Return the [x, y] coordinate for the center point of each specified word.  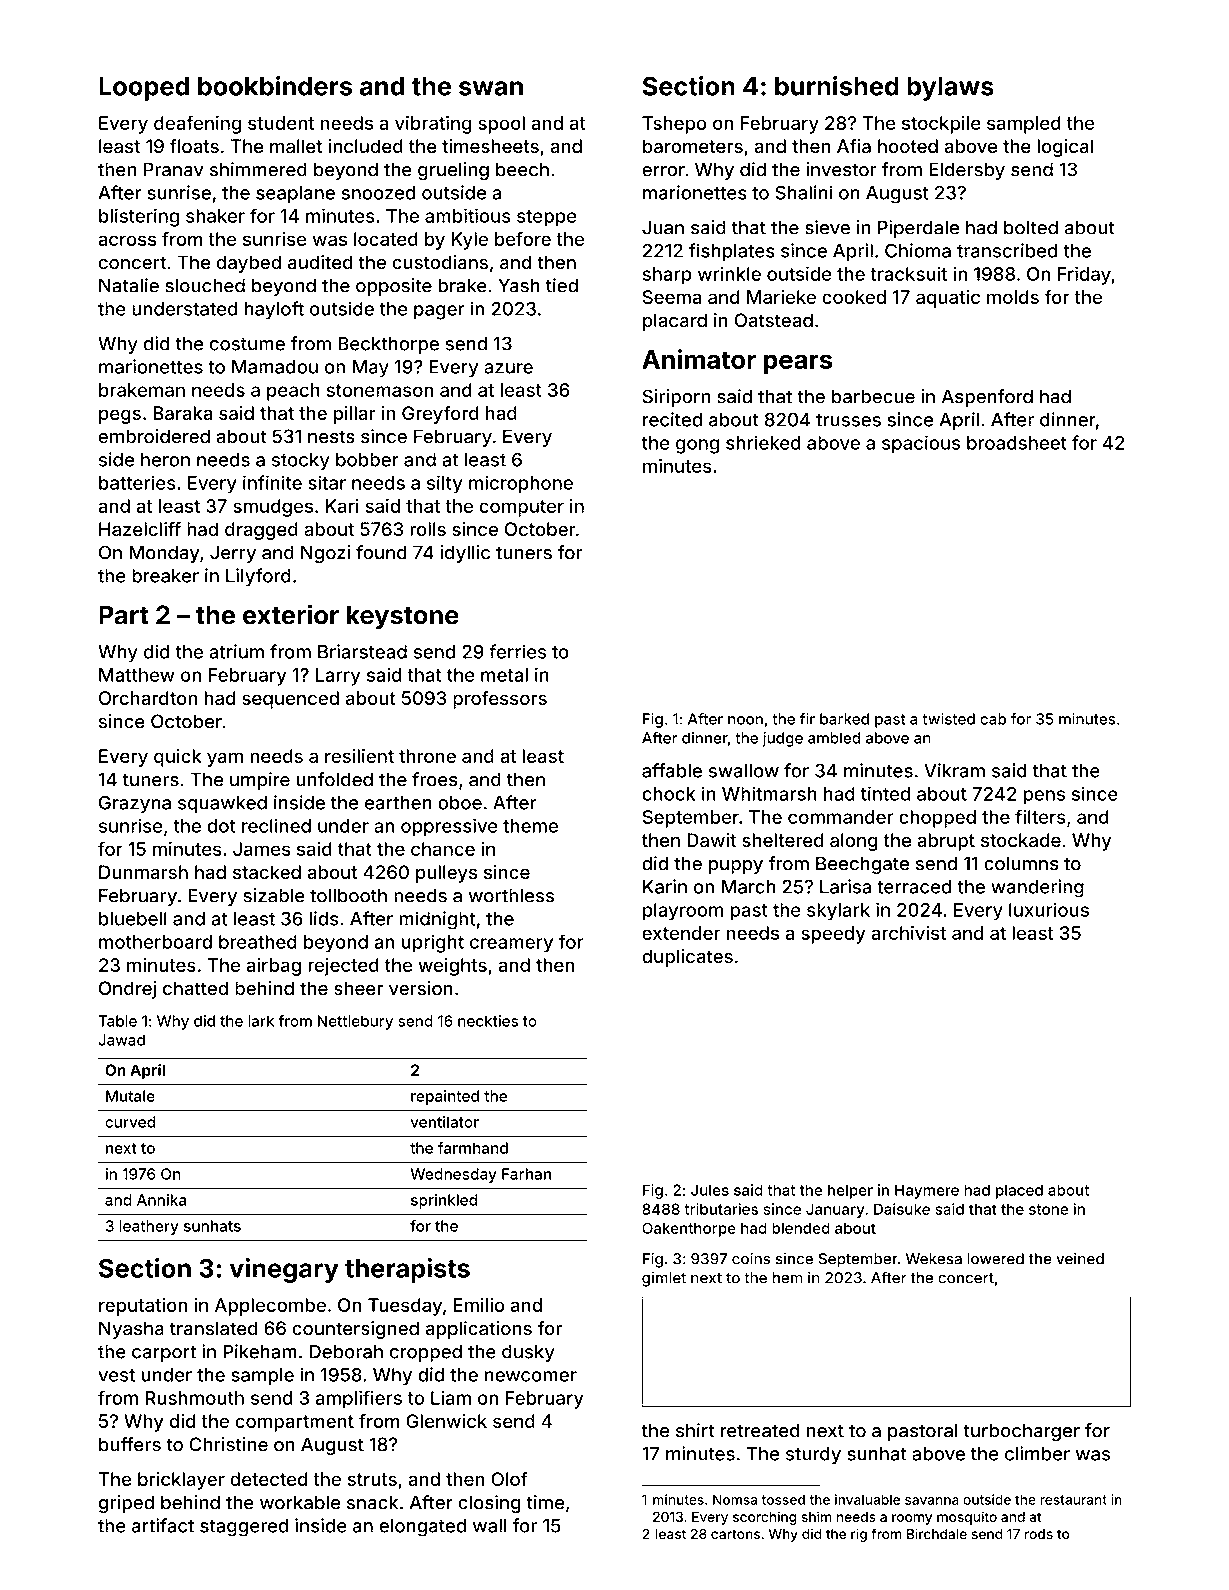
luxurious [1049, 909]
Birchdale [937, 1533]
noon [745, 720]
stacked [267, 872]
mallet [296, 146]
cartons [735, 1534]
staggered [244, 1528]
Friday [1084, 275]
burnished [837, 86]
